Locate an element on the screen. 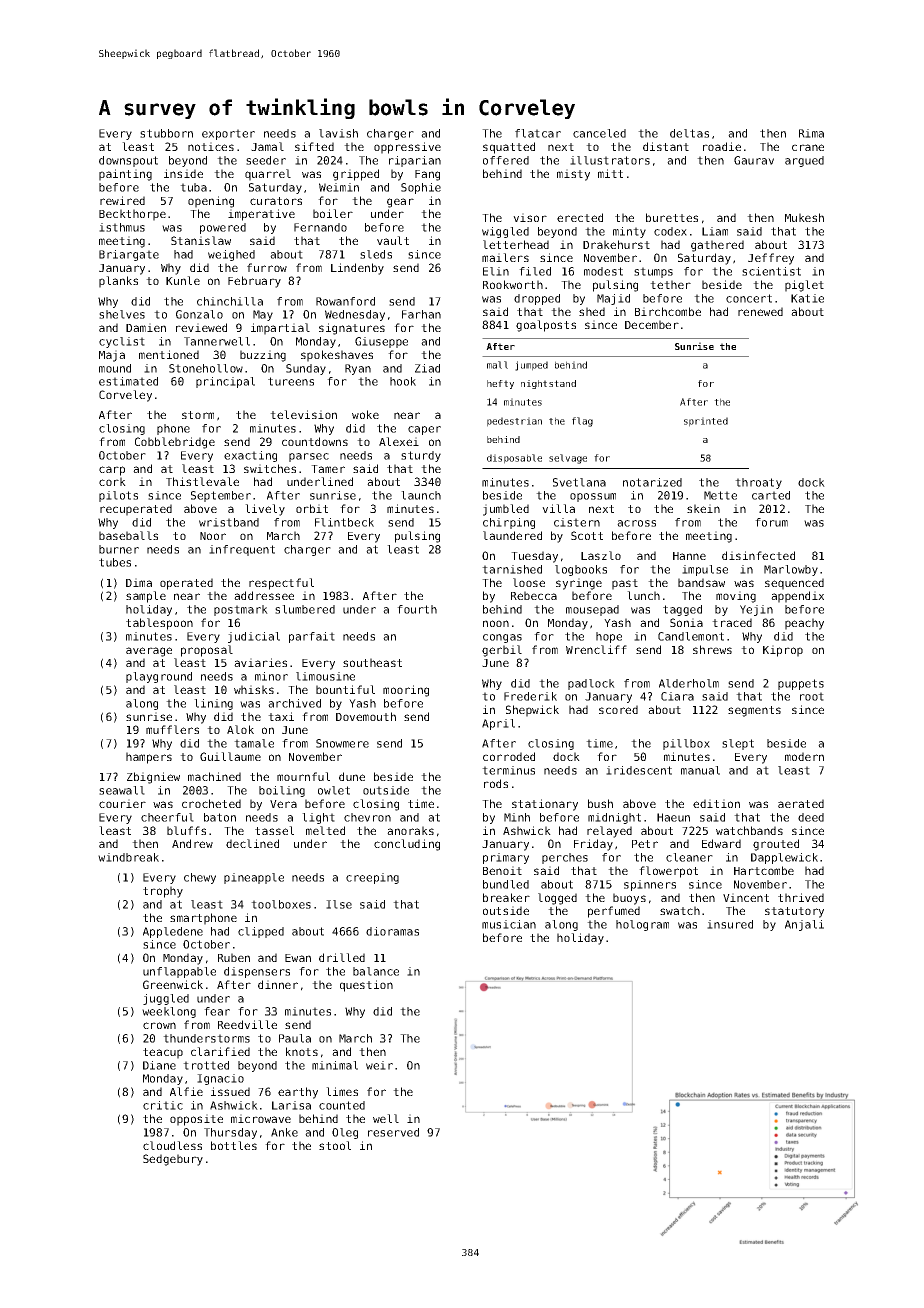 The height and width of the screenshot is (1308, 924). Greenwick is located at coordinates (173, 984).
